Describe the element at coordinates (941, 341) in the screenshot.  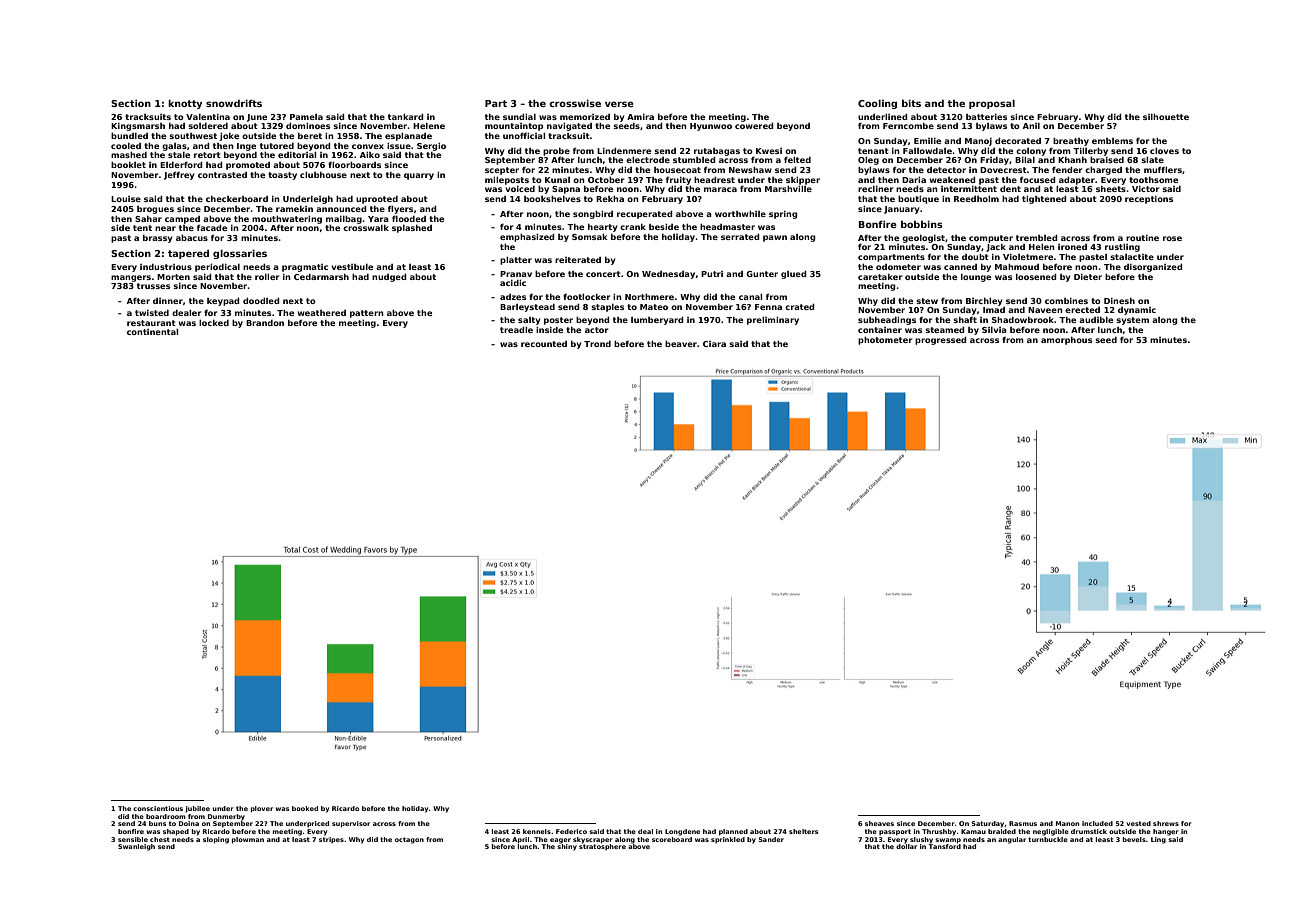
I see `progressed` at that location.
